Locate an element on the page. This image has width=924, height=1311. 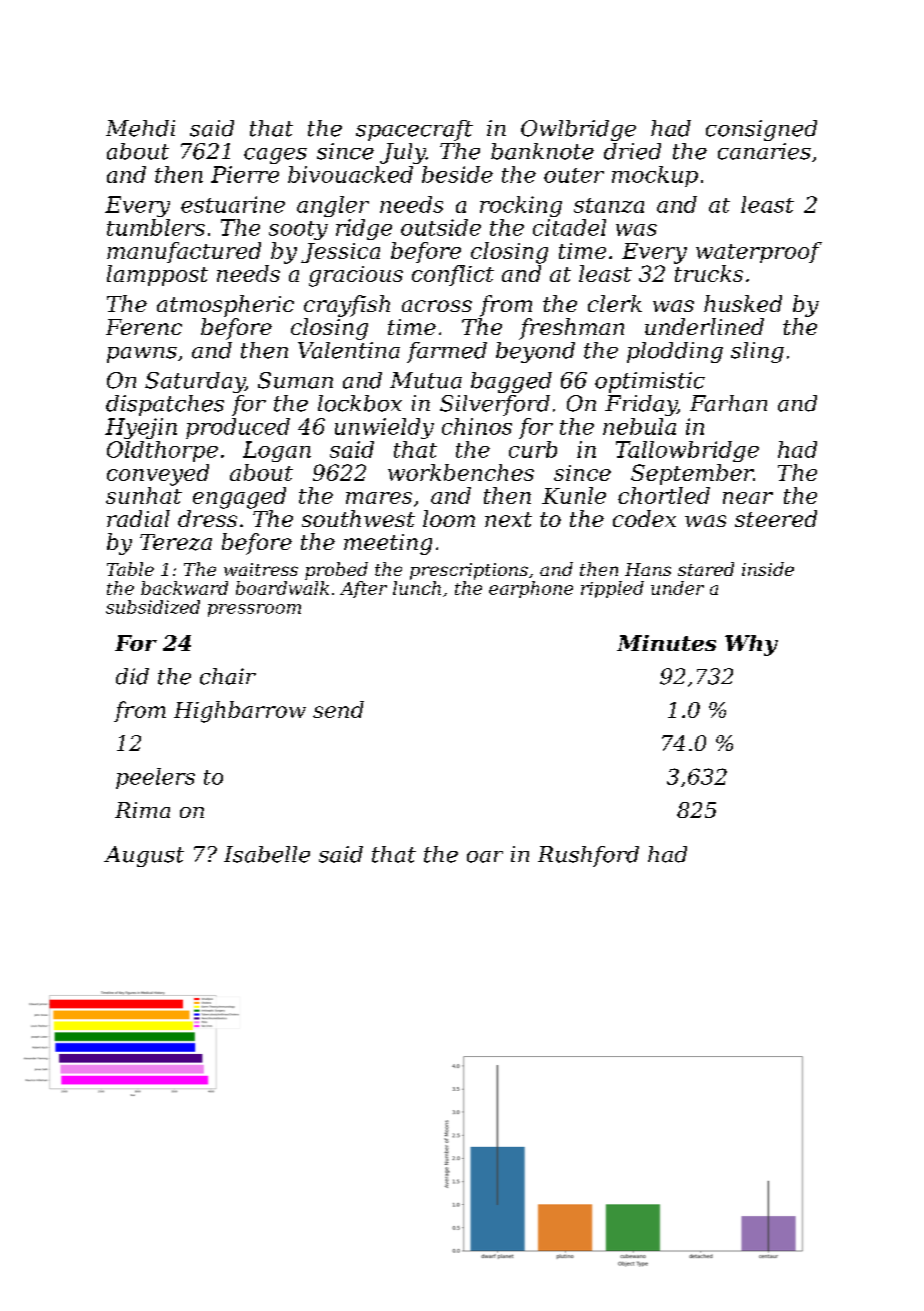
Mehdi is located at coordinates (140, 128).
